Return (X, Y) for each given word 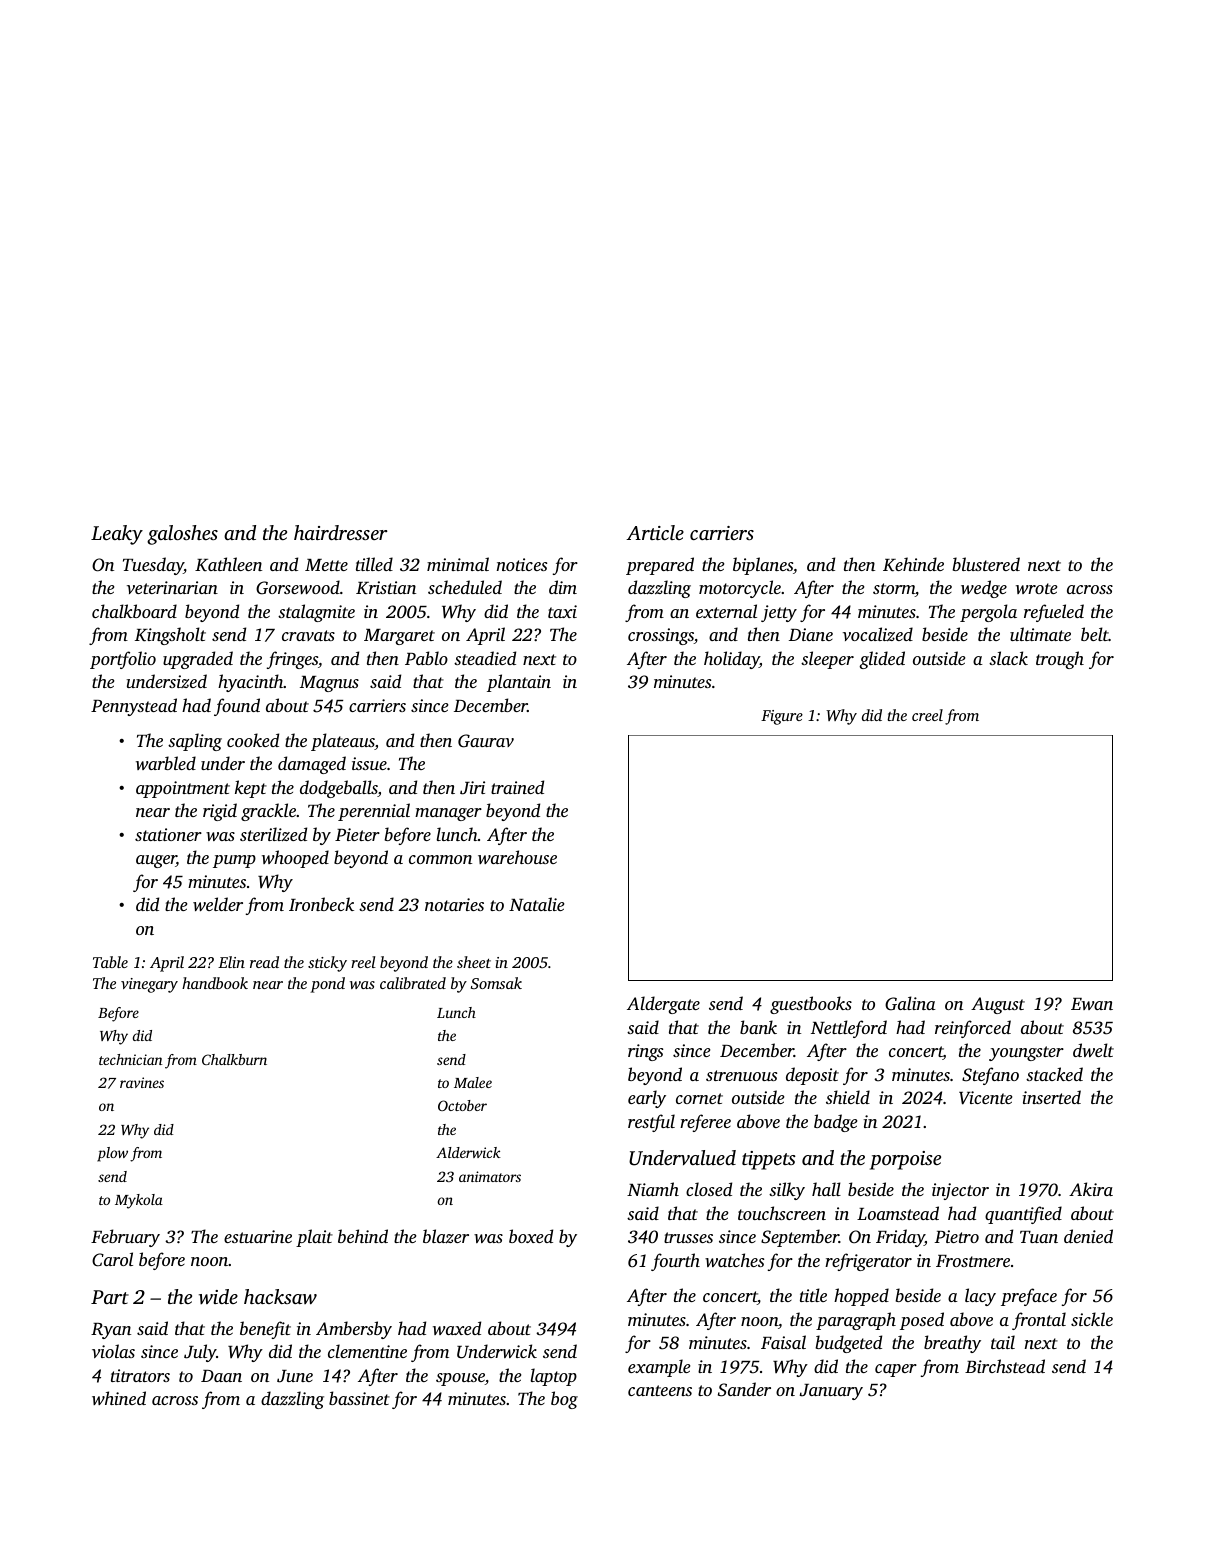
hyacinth (251, 683)
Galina (910, 1003)
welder (218, 904)
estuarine (258, 1236)
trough (1060, 660)
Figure (782, 717)
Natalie (536, 904)
